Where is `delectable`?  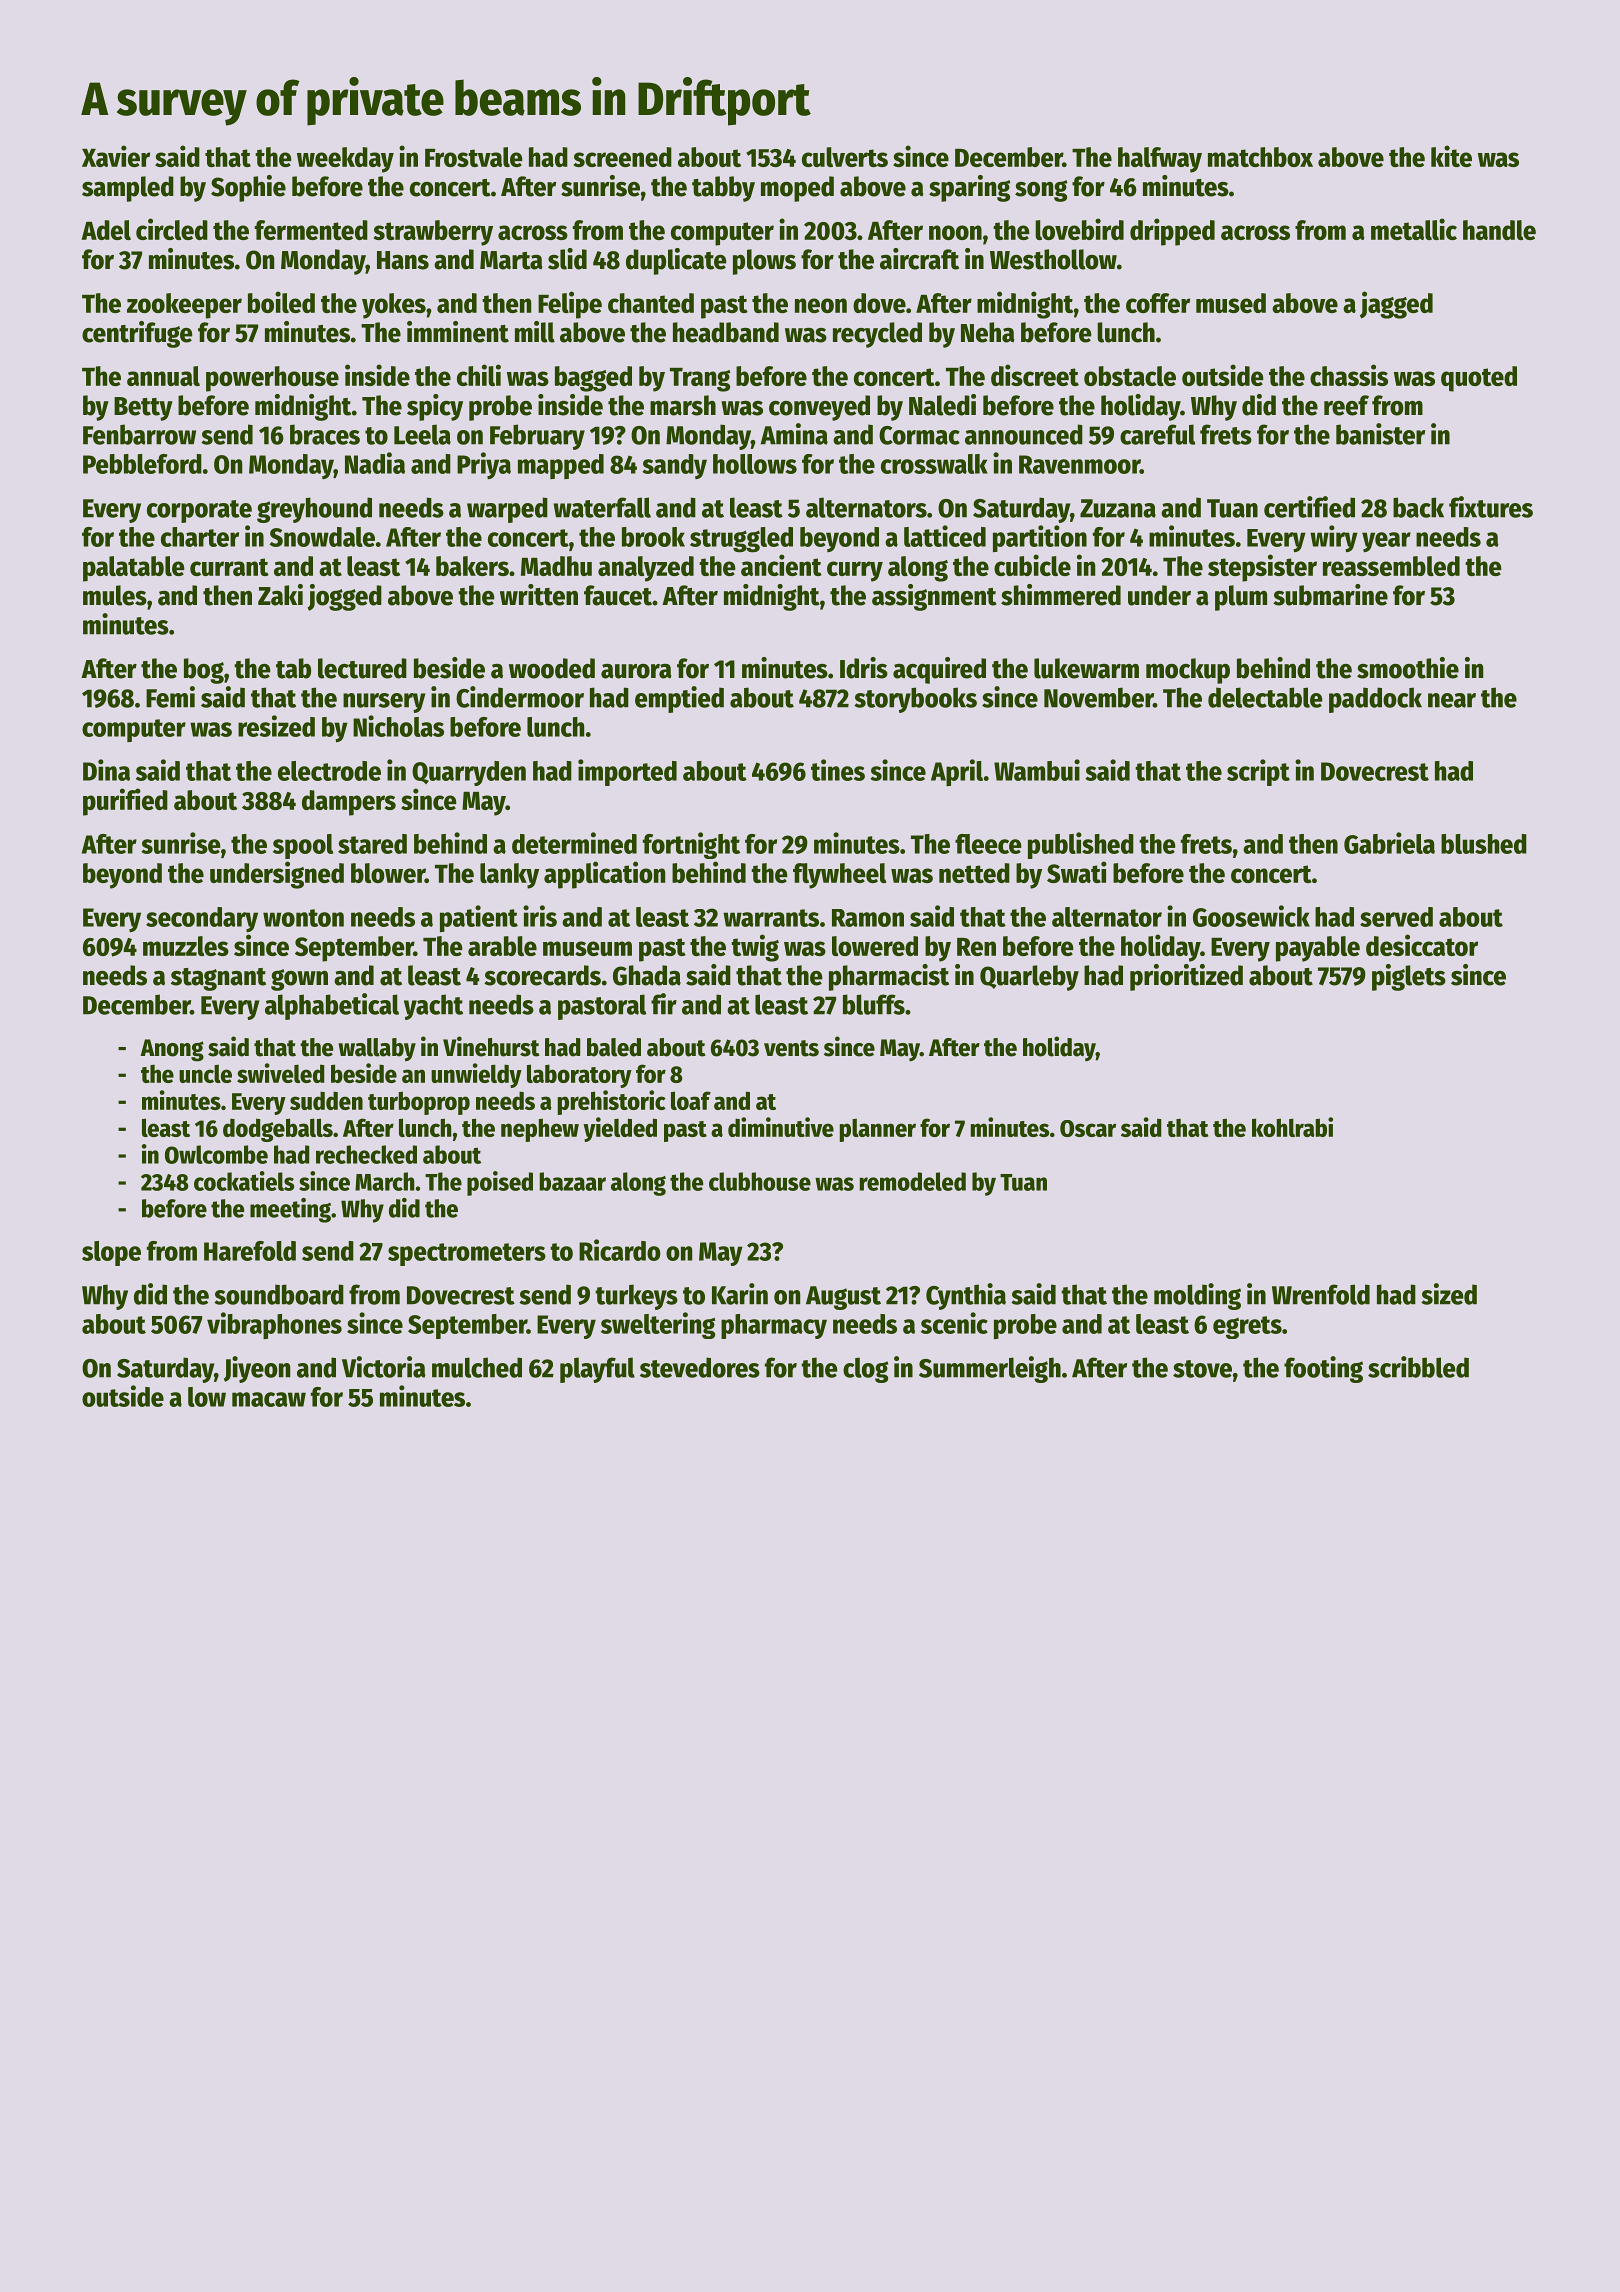 delectable is located at coordinates (1265, 697).
